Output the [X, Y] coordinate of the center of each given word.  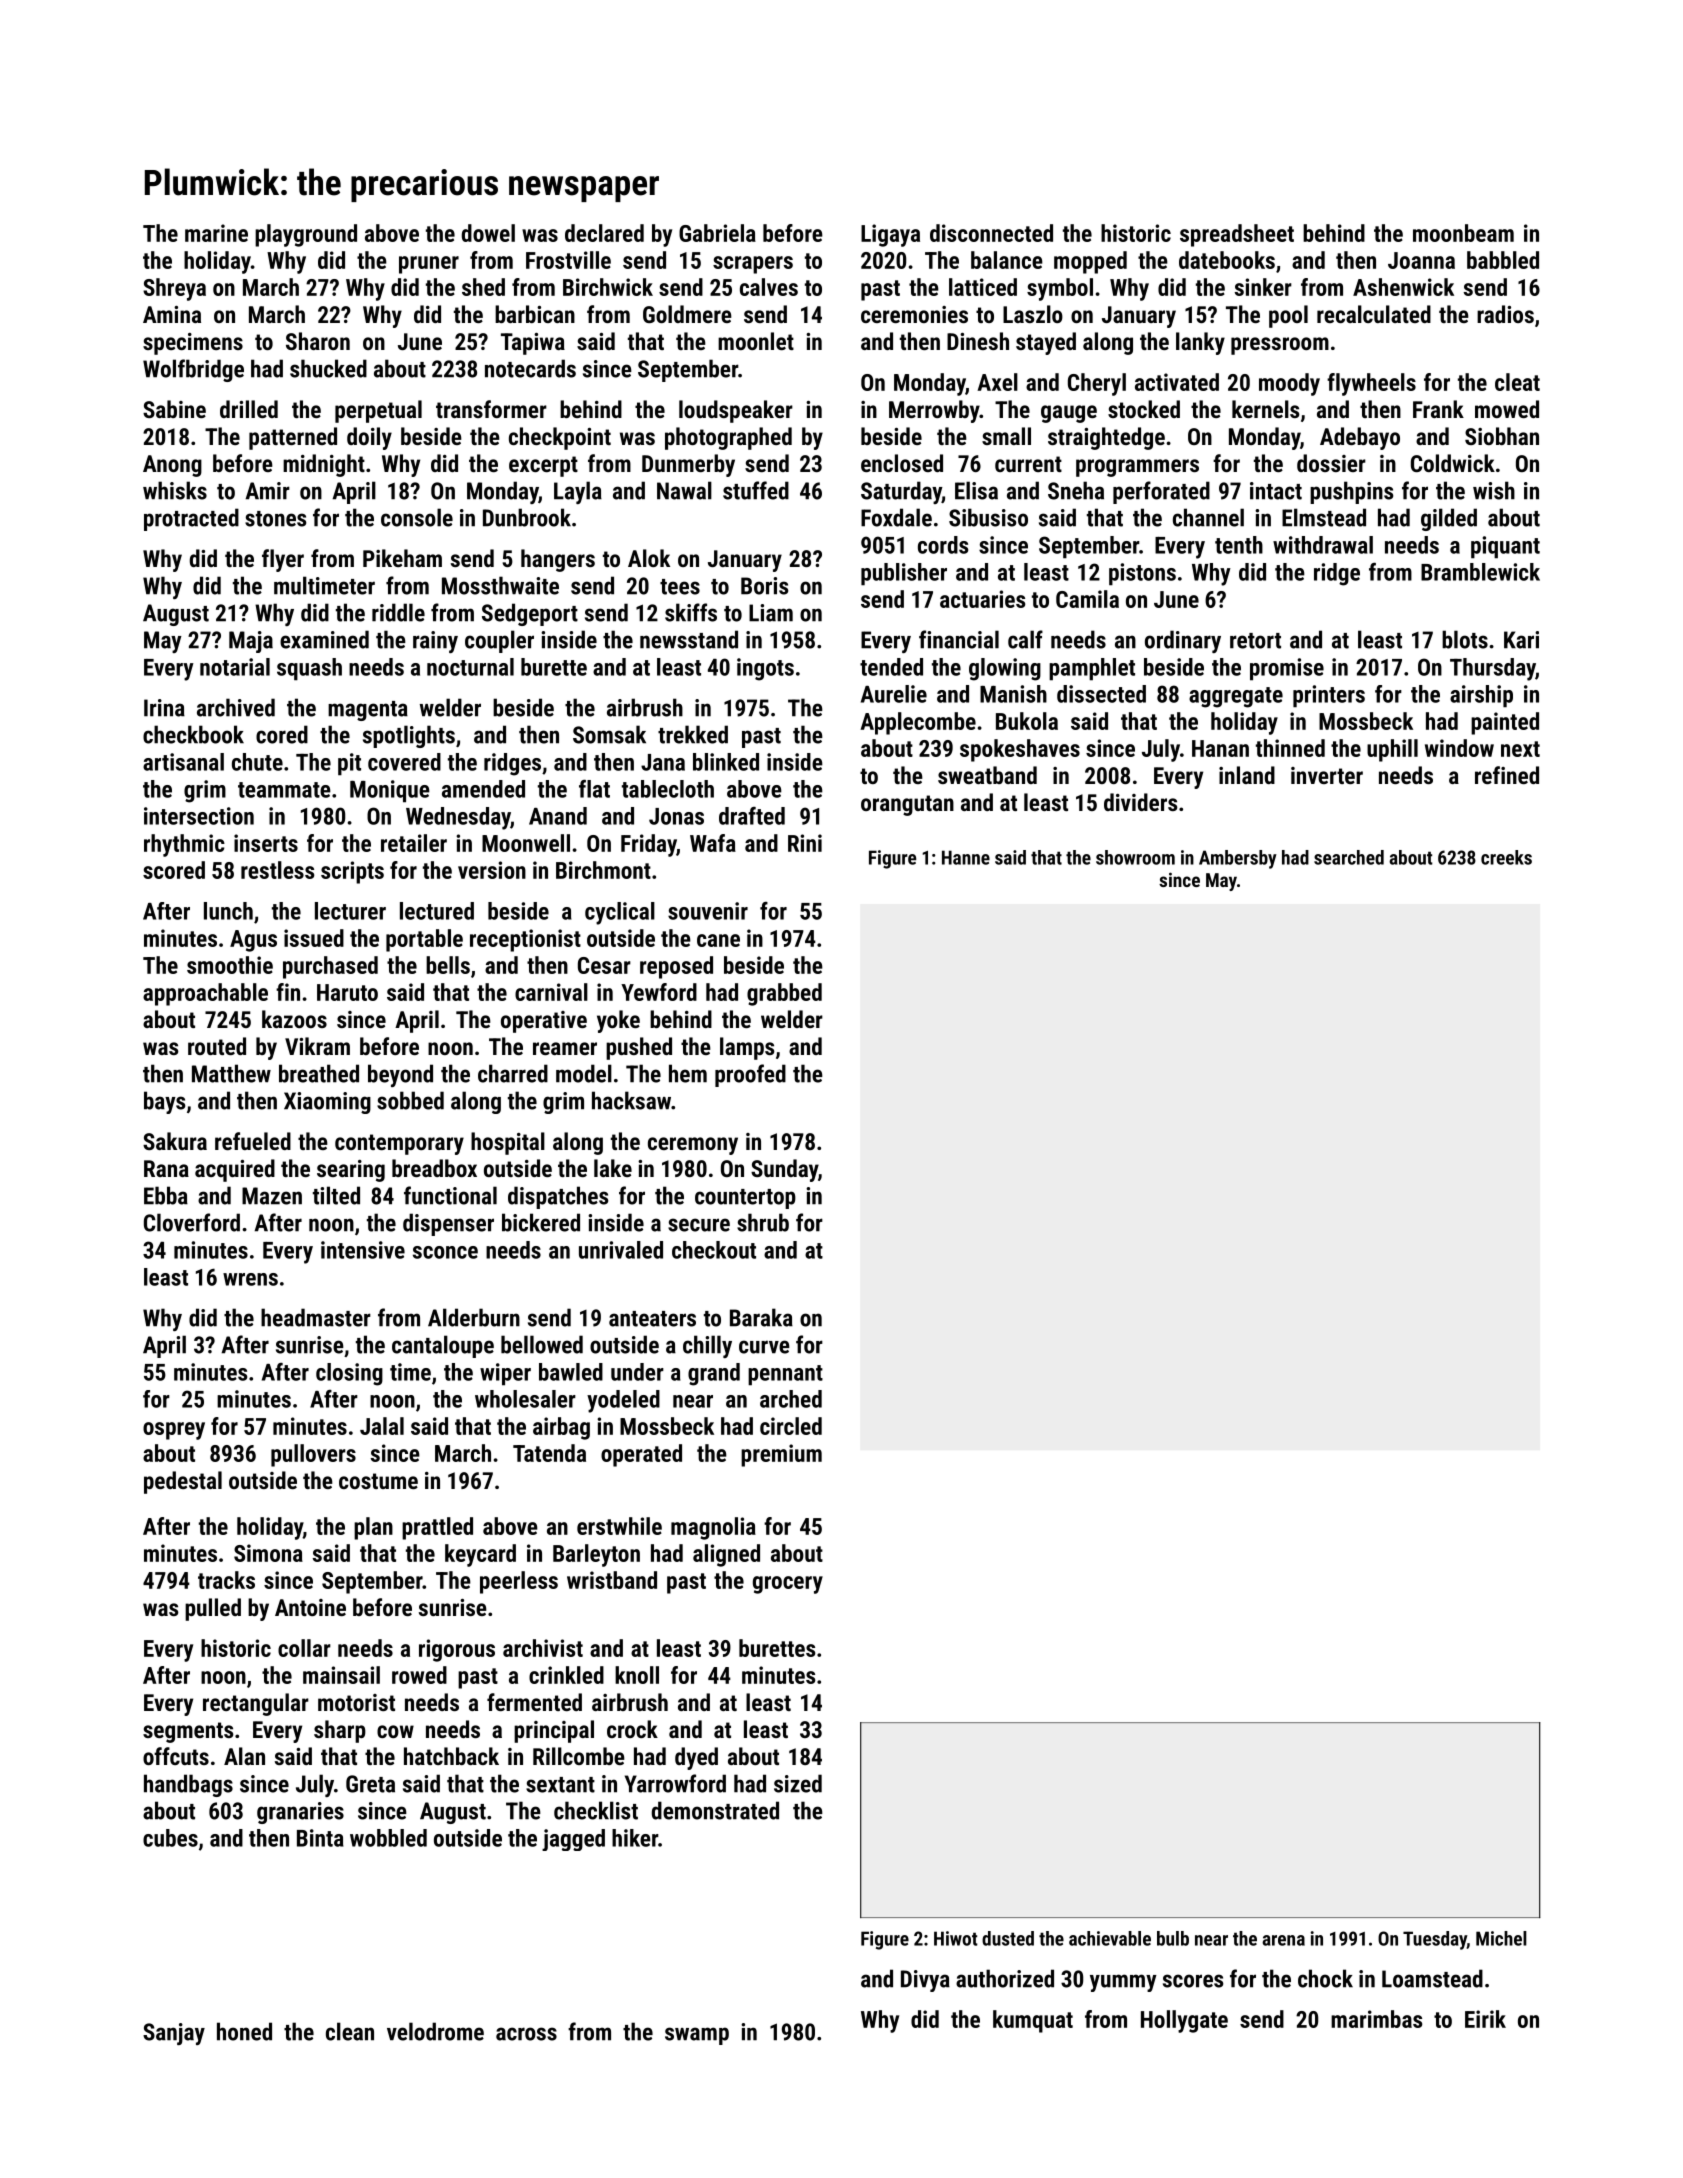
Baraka [761, 1317]
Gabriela [717, 233]
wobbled [388, 1838]
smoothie [230, 965]
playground [306, 235]
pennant [785, 1375]
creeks [1506, 857]
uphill [1392, 750]
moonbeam [1463, 233]
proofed [750, 1075]
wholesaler [525, 1399]
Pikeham [402, 558]
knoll [637, 1675]
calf [1025, 639]
